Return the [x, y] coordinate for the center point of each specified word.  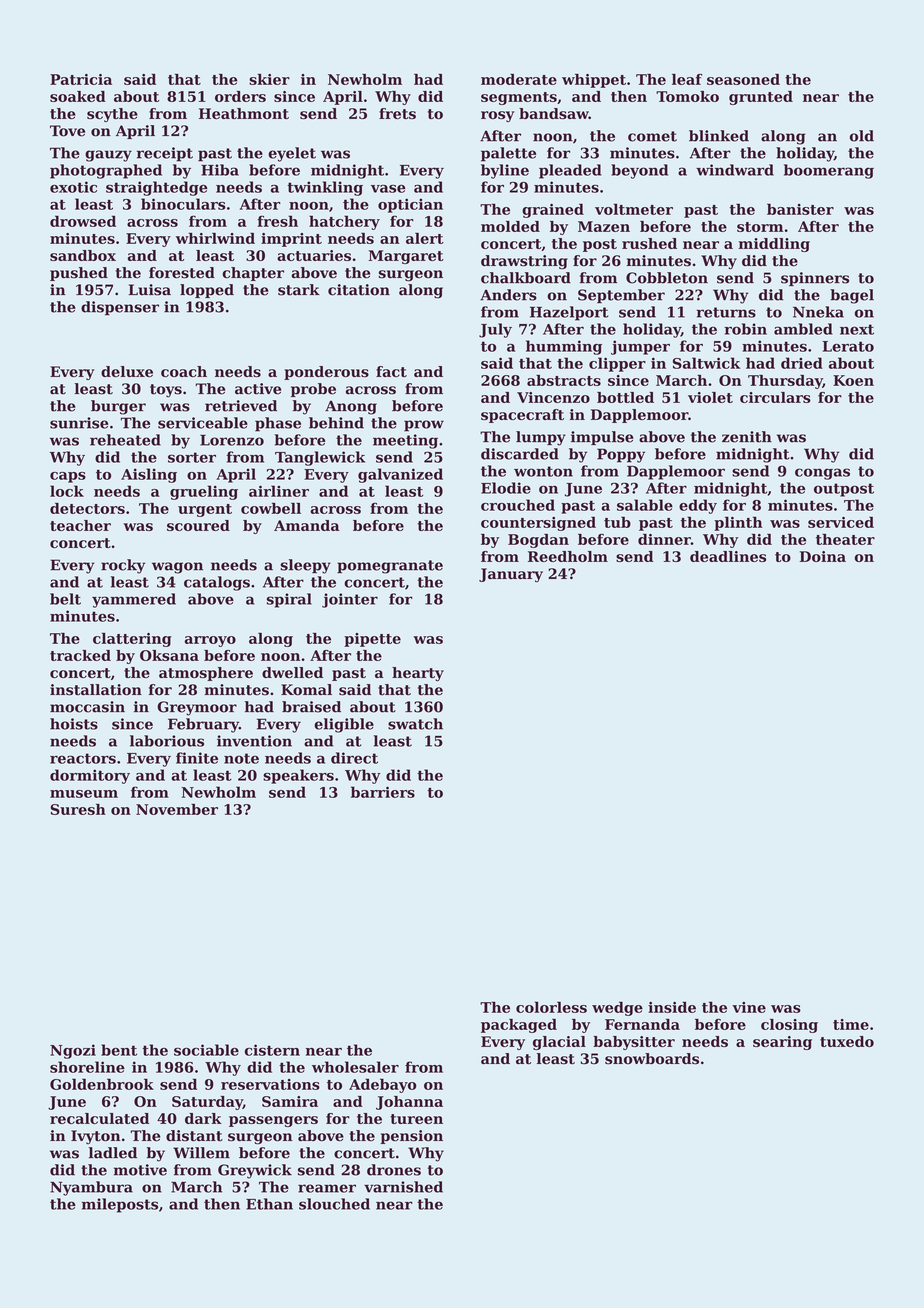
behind [336, 423]
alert [425, 238]
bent [119, 1050]
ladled [113, 1153]
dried [802, 363]
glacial [559, 1043]
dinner [664, 539]
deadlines [728, 556]
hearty [418, 674]
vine [749, 1007]
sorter [192, 457]
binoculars [183, 204]
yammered [134, 600]
